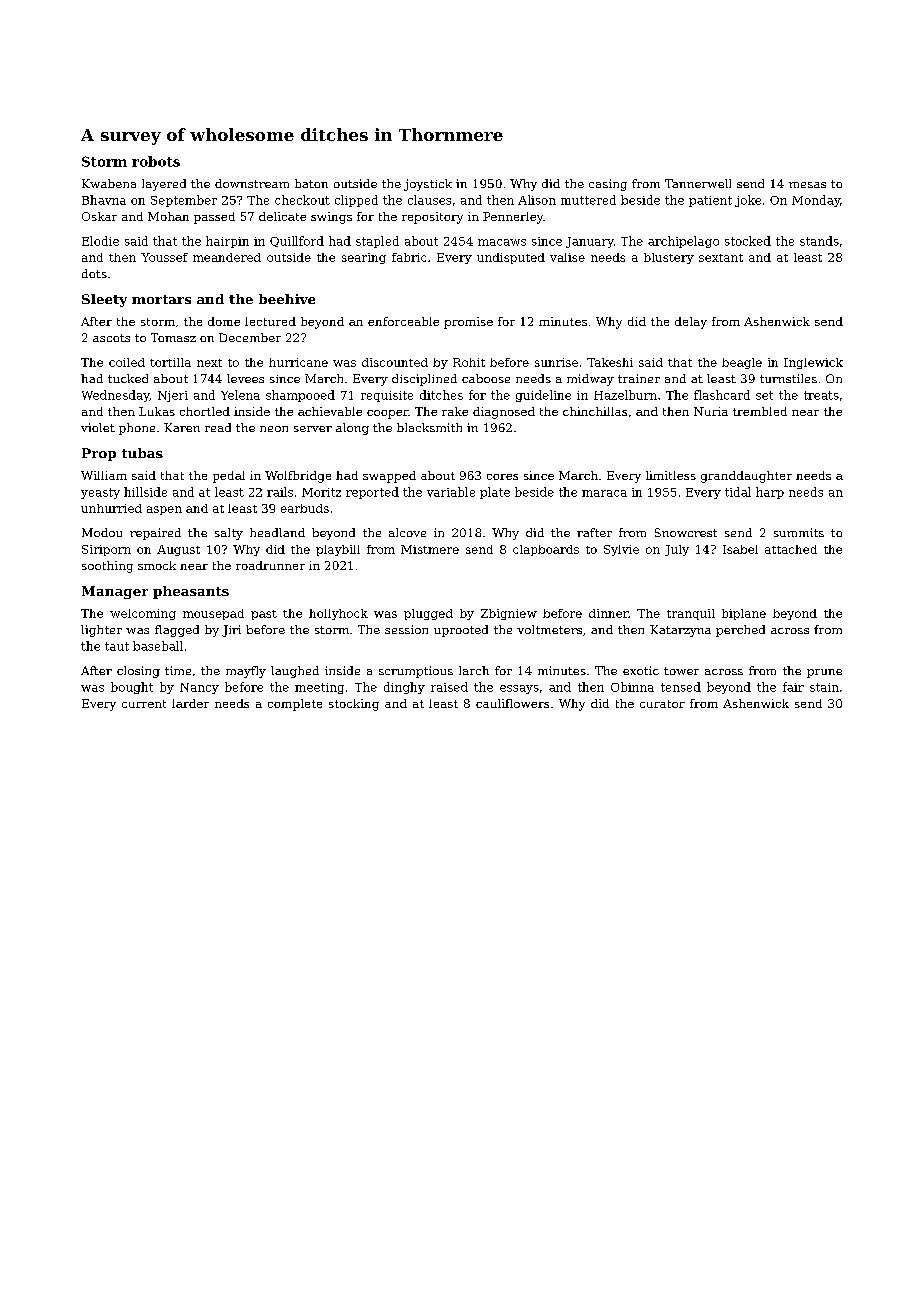  Describe the element at coordinates (791, 549) in the screenshot. I see `attached` at that location.
